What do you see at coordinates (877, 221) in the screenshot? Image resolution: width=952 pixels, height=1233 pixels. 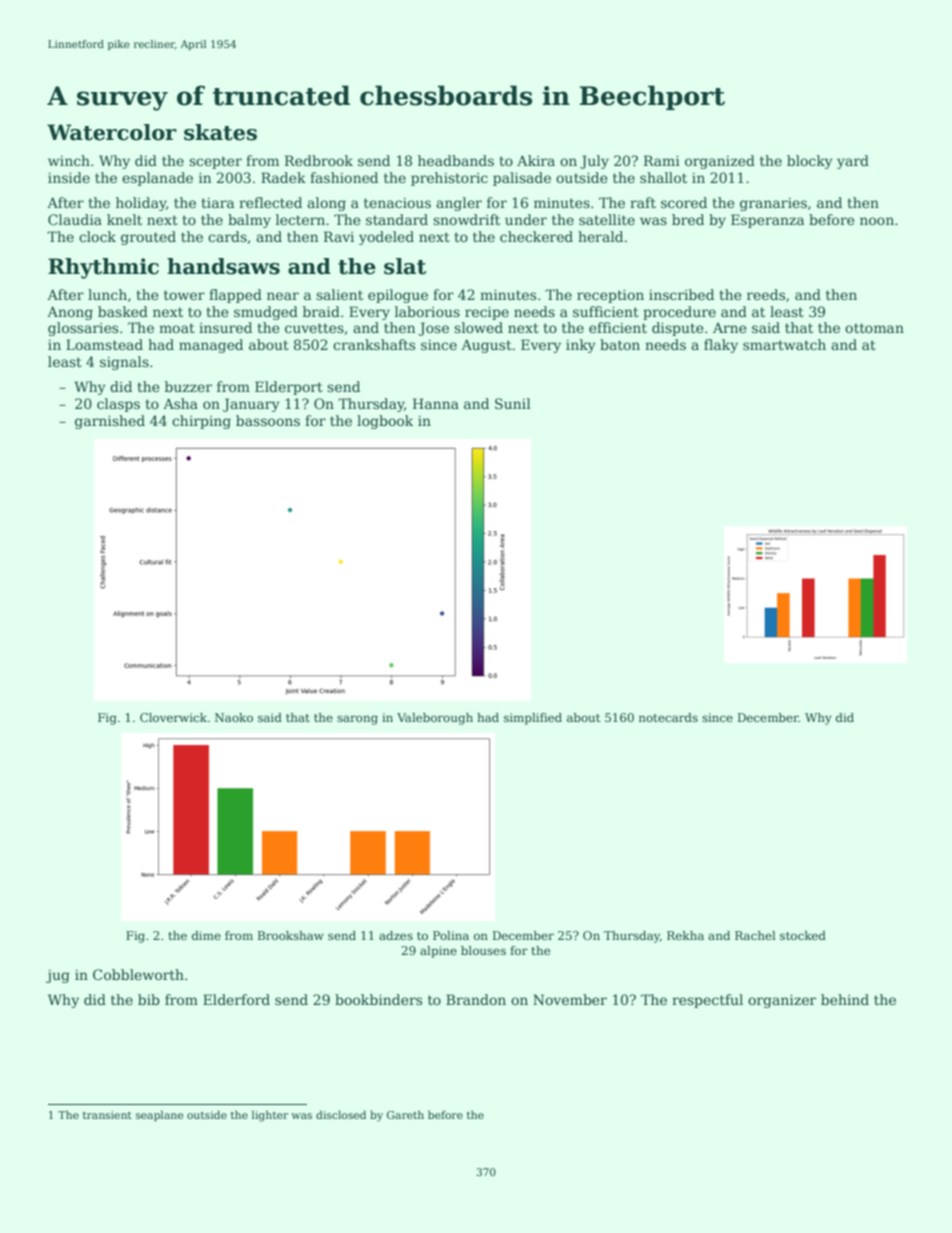 I see `noon` at bounding box center [877, 221].
